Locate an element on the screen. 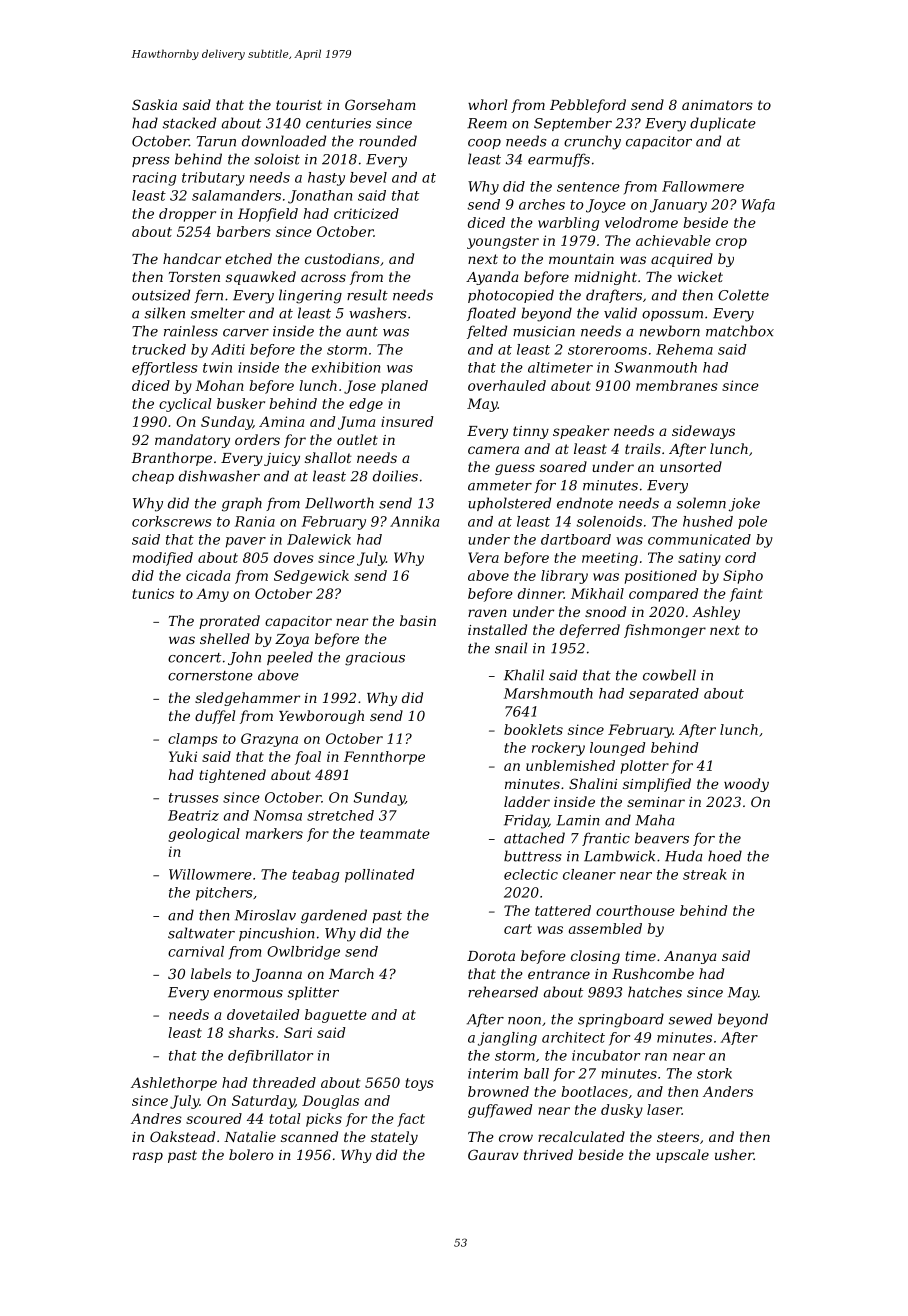 The image size is (908, 1316). Zoya is located at coordinates (292, 640).
